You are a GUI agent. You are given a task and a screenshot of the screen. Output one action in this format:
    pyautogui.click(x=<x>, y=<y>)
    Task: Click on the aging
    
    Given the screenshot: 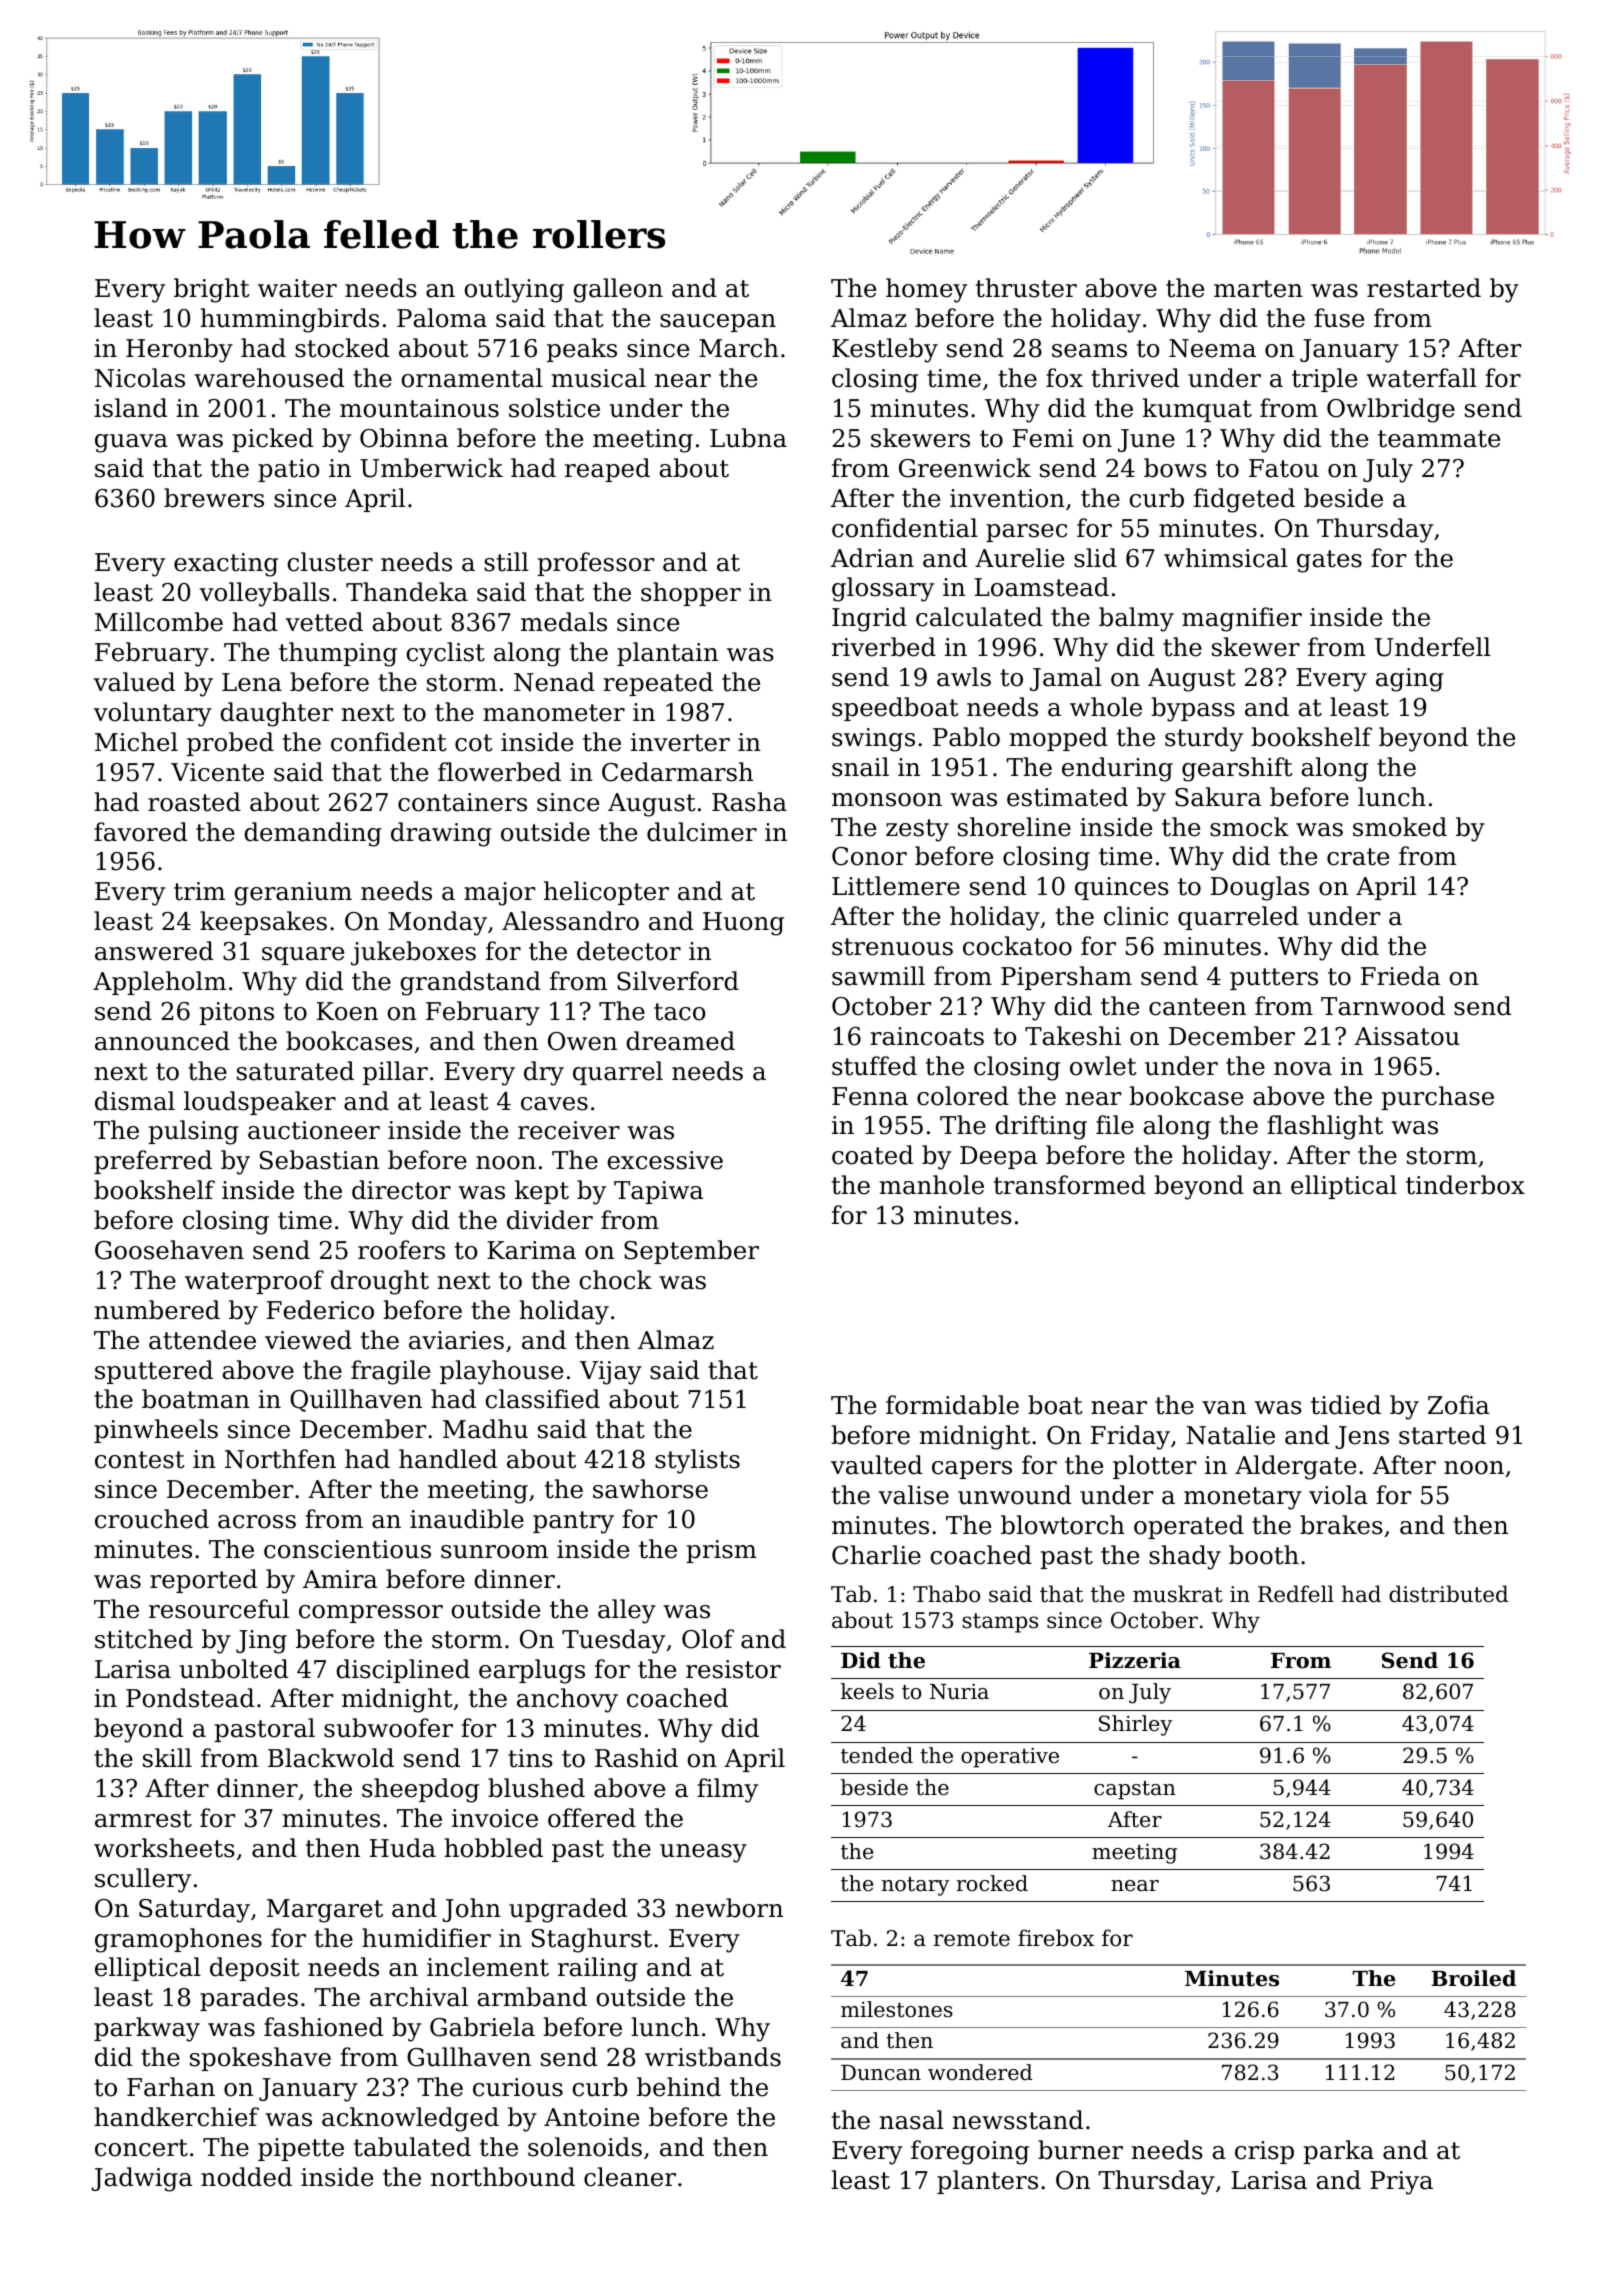 What is the action you would take?
    pyautogui.click(x=1410, y=680)
